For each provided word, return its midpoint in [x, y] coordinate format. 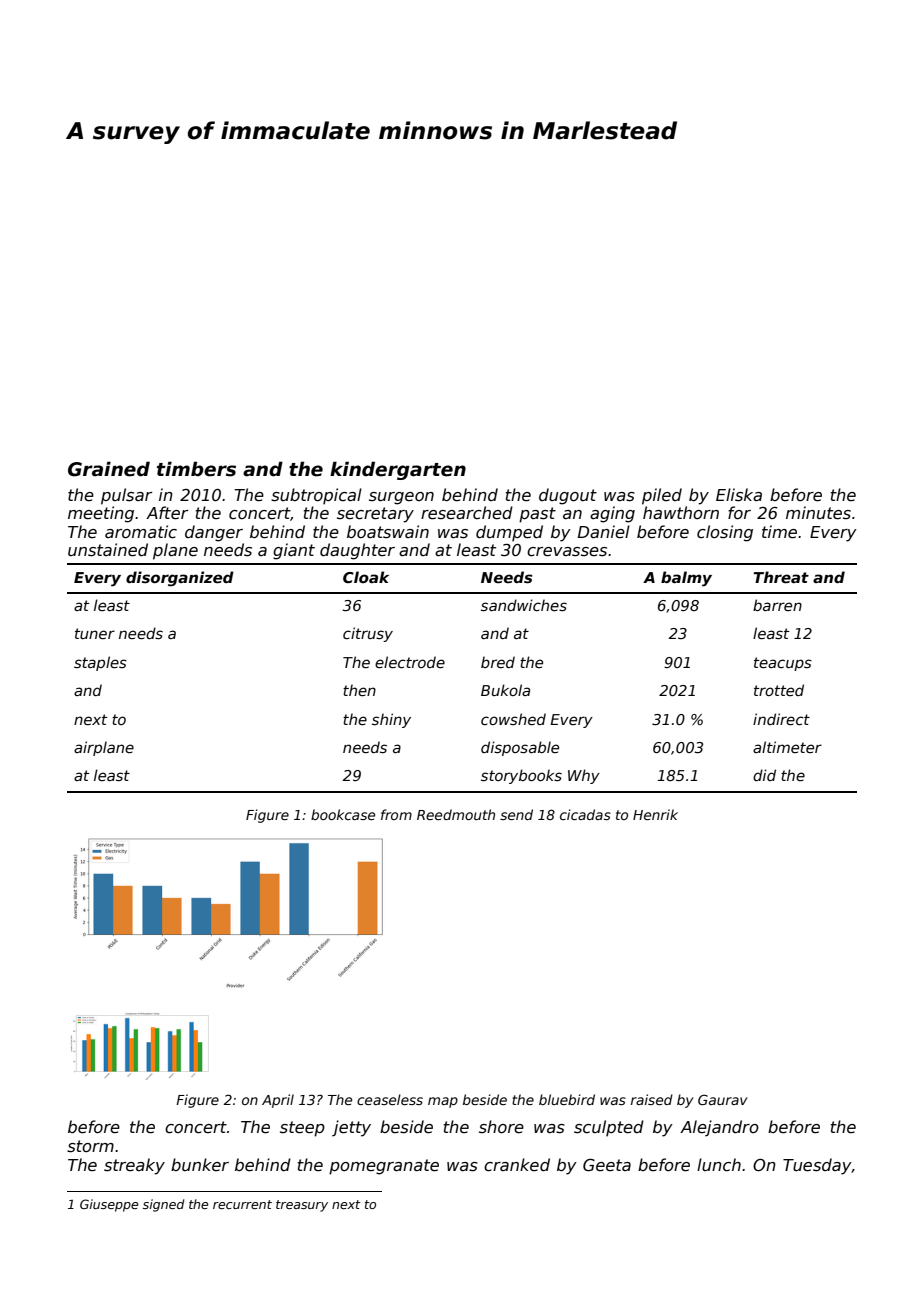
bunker [200, 1164]
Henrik [655, 814]
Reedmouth [456, 814]
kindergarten [398, 470]
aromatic [141, 532]
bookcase [343, 814]
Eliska [739, 495]
